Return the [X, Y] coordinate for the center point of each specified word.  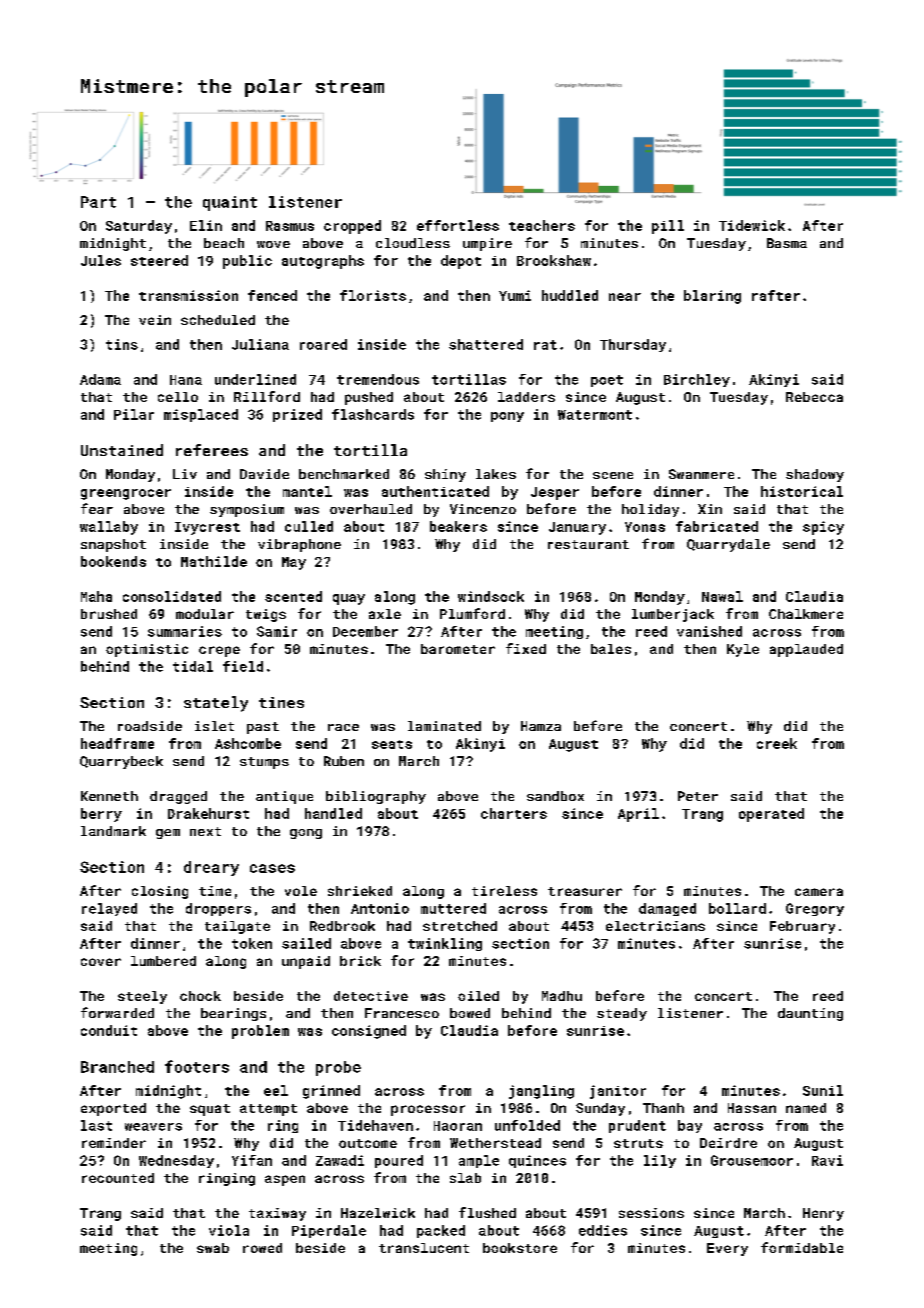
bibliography [376, 797]
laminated [444, 726]
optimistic [147, 650]
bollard [737, 908]
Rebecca [814, 397]
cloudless [413, 243]
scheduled [218, 320]
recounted [118, 1178]
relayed [109, 909]
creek [777, 743]
